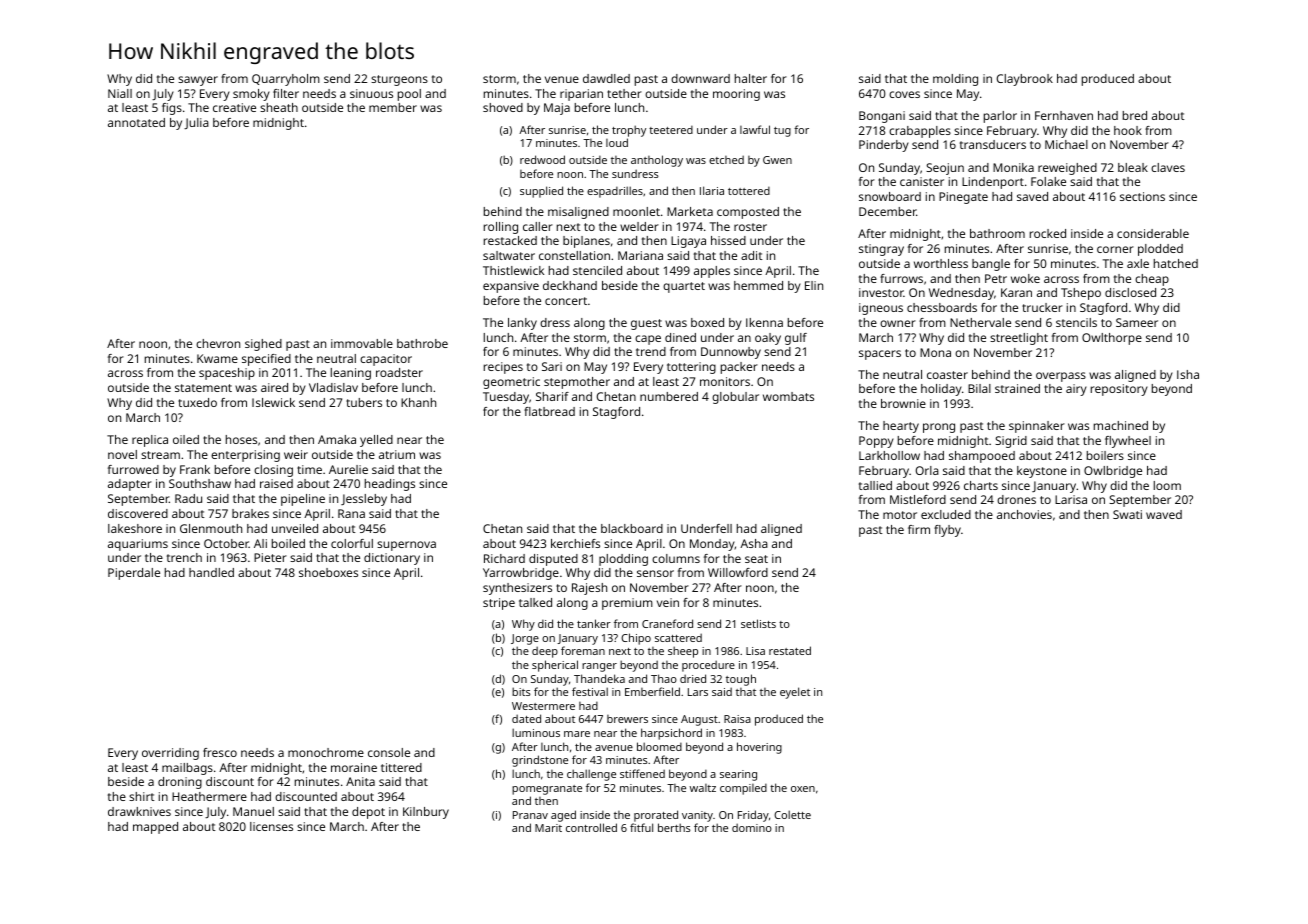 This screenshot has width=1308, height=924. I want to click on Raisa, so click(737, 719).
